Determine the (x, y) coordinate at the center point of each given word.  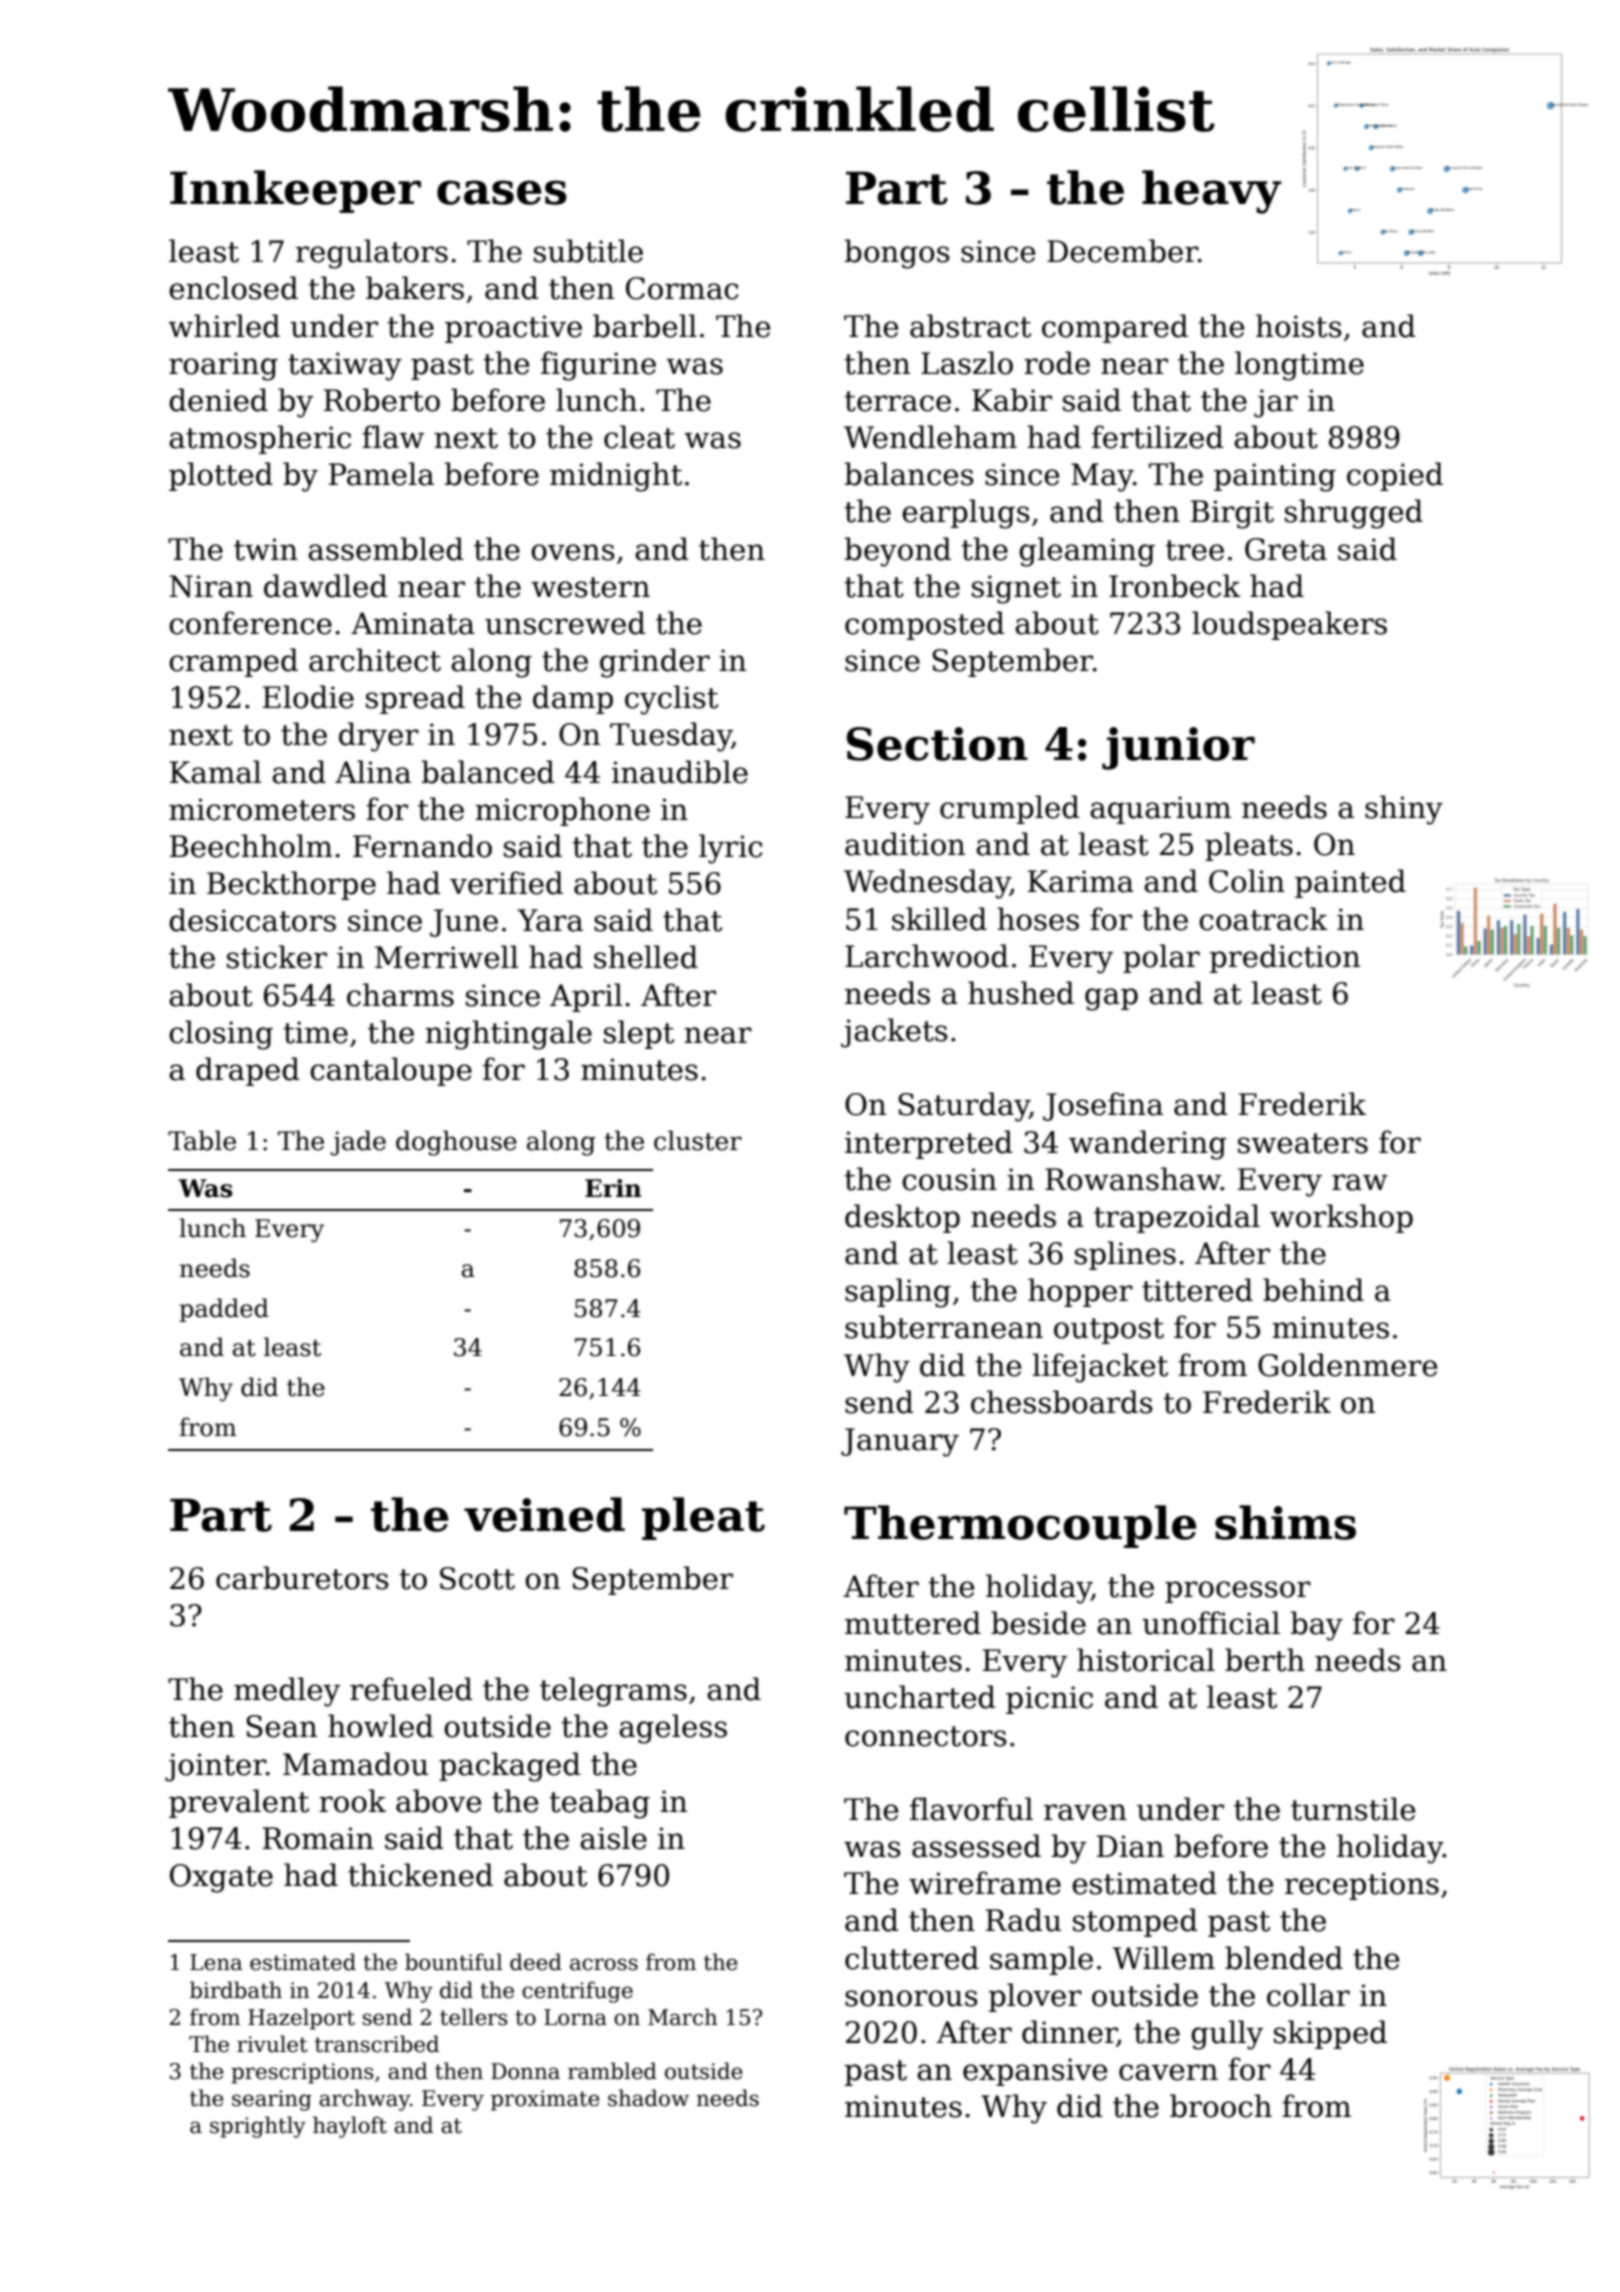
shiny (1404, 810)
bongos (897, 254)
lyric (730, 849)
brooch (1221, 2106)
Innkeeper (295, 191)
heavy (1212, 192)
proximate (545, 2100)
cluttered (912, 1958)
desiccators (252, 920)
